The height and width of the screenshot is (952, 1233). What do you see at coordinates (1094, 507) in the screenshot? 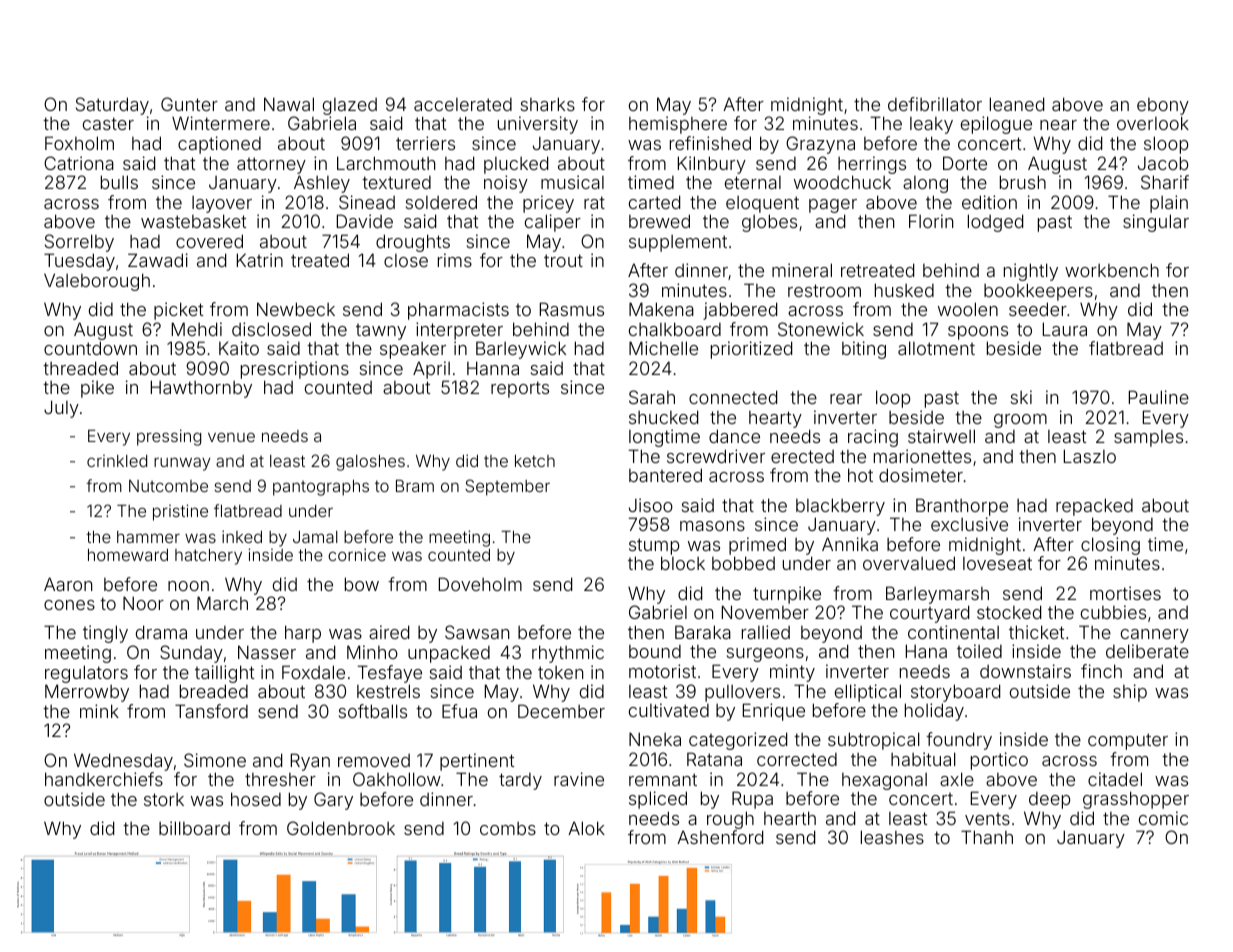
I see `repacked` at bounding box center [1094, 507].
